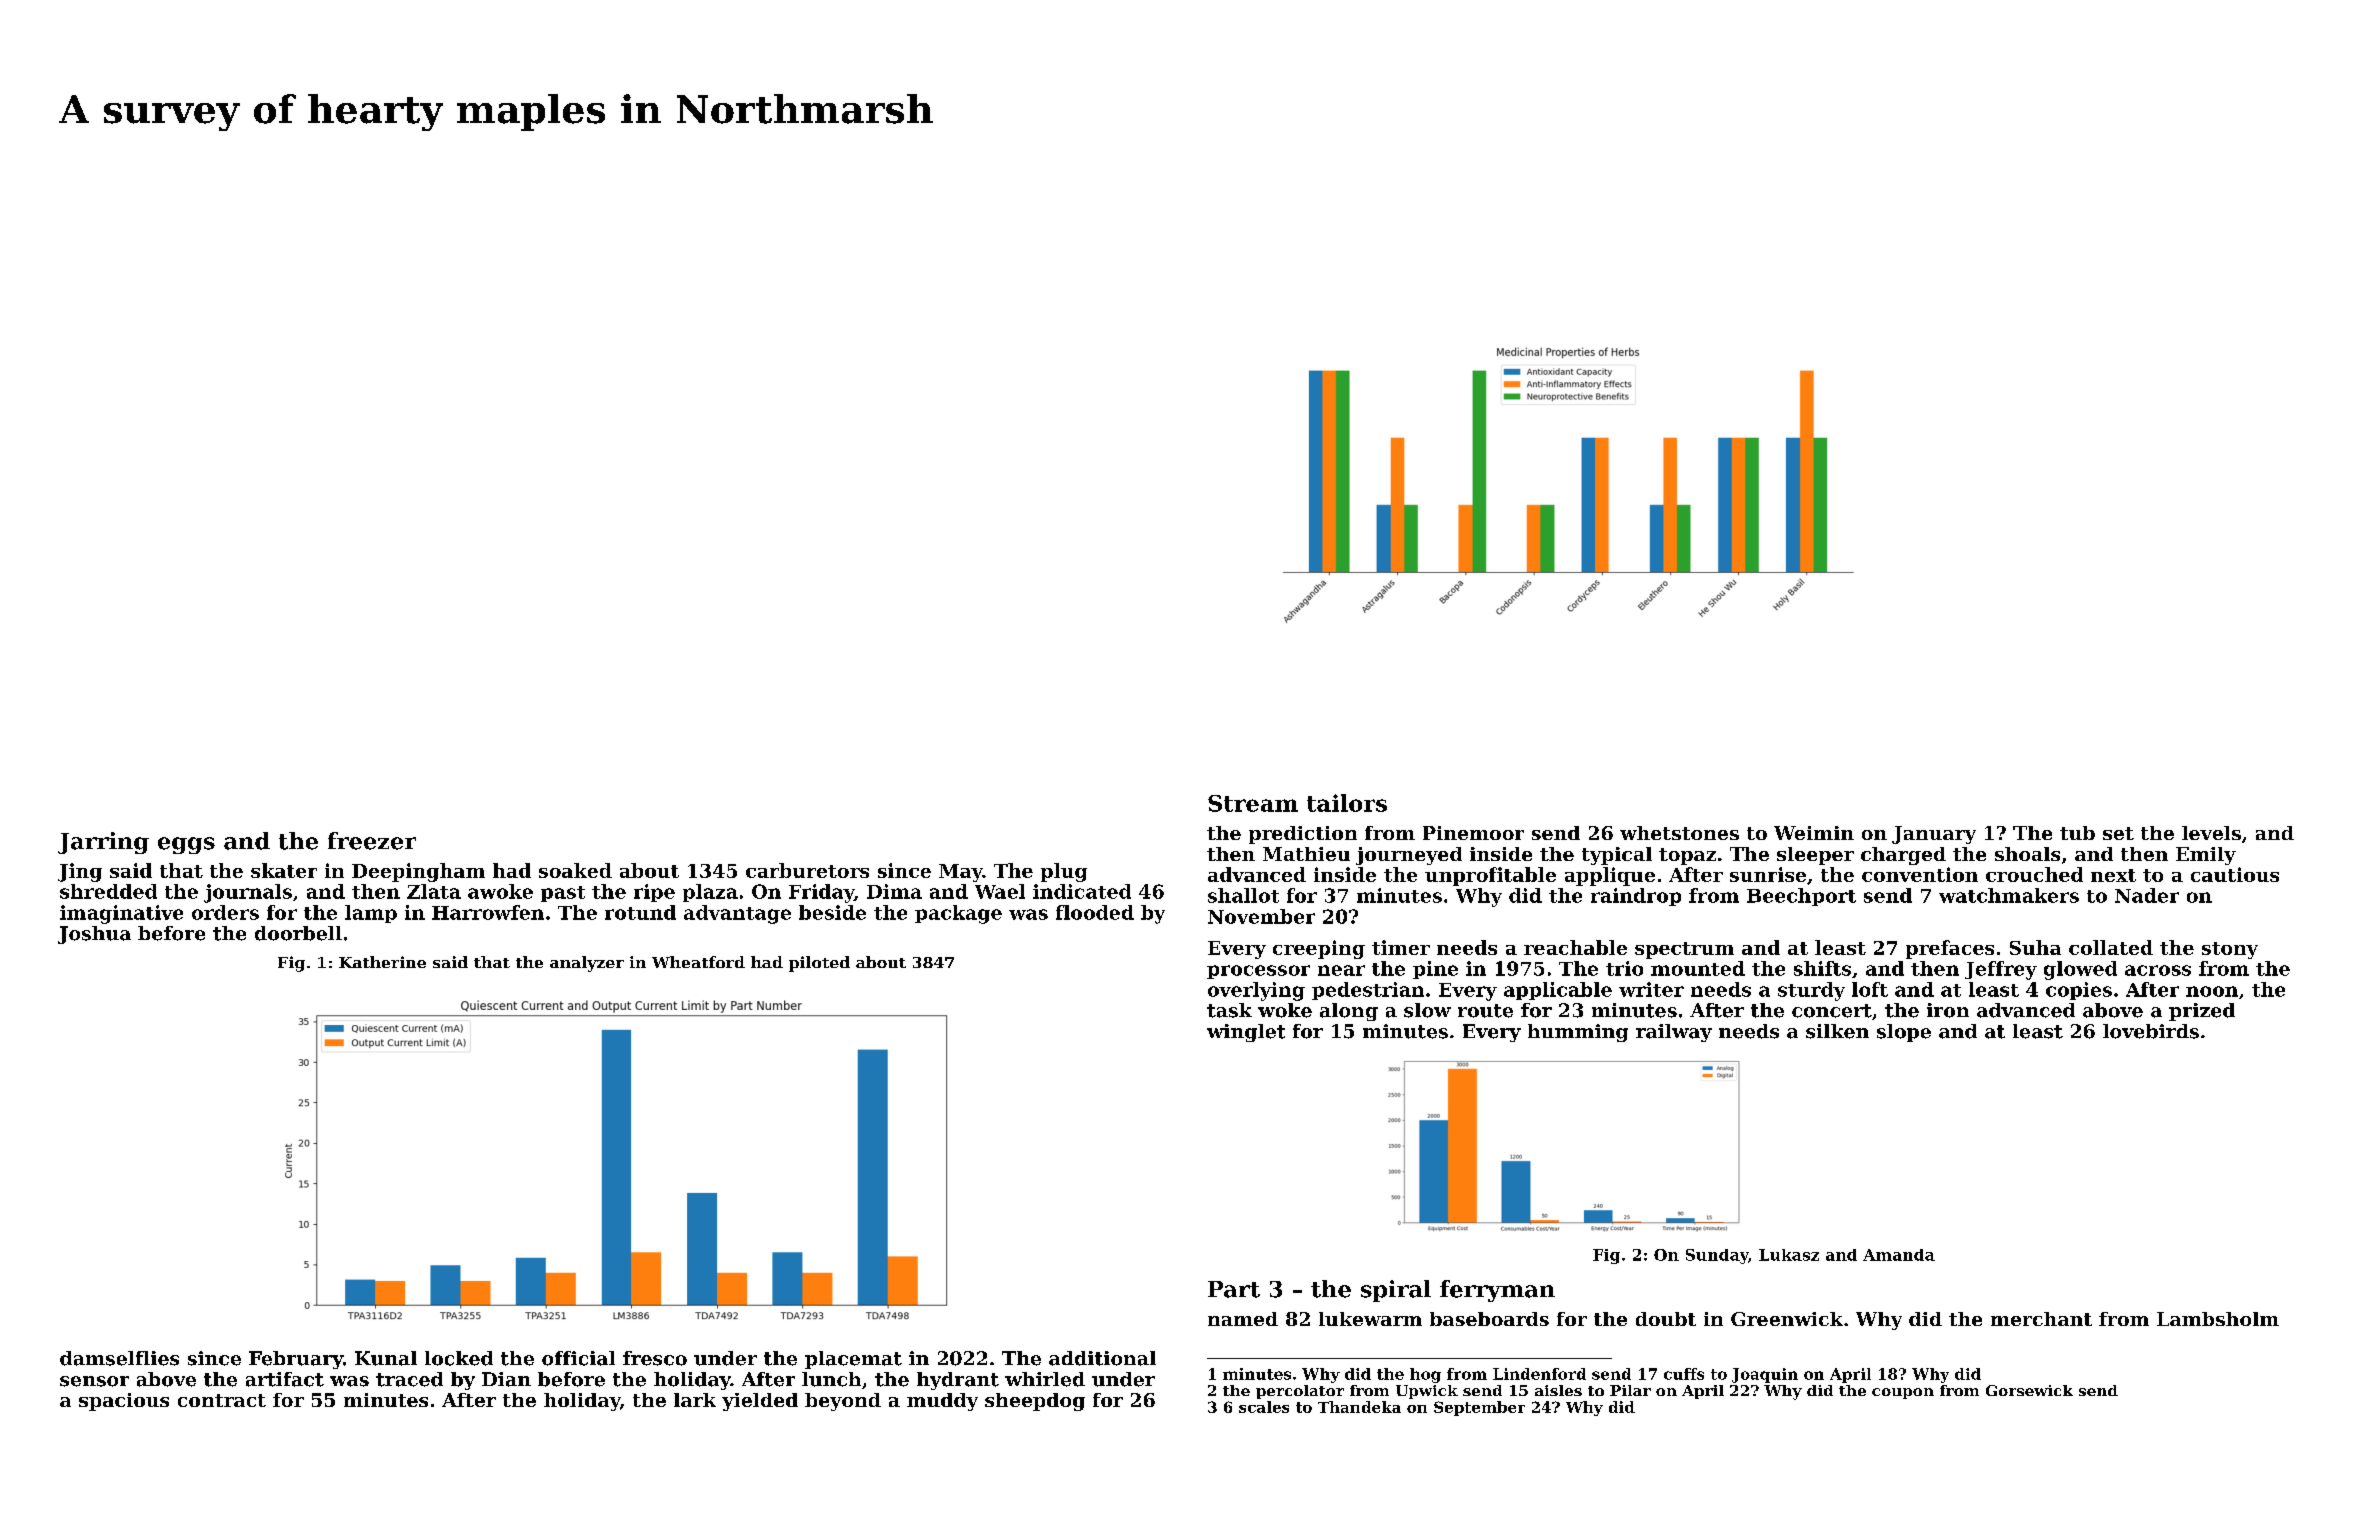 The height and width of the image is (1540, 2380). I want to click on Jarring, so click(103, 843).
